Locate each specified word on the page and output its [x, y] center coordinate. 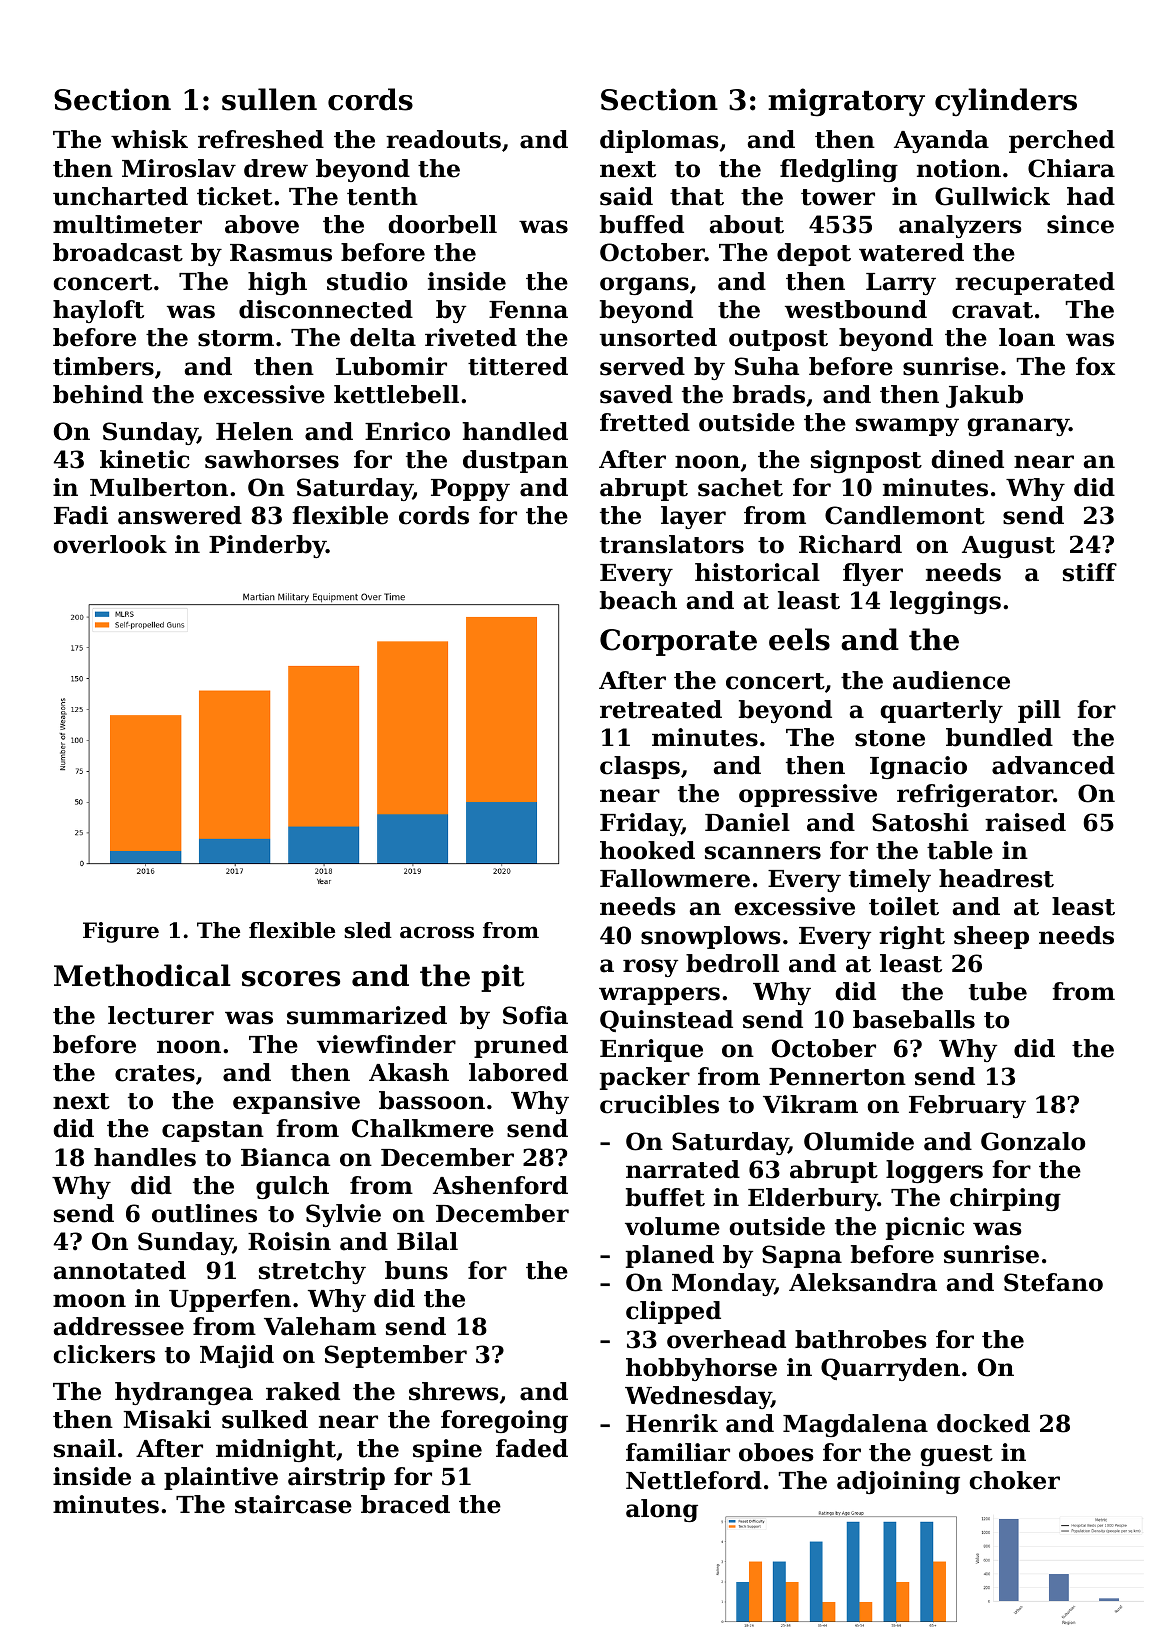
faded [532, 1448]
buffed [642, 224]
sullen [269, 99]
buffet [665, 1197]
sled [368, 930]
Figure [121, 932]
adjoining [898, 1482]
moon [89, 1301]
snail [85, 1448]
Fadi [81, 515]
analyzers [960, 226]
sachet [740, 487]
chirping [1005, 1199]
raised [1025, 822]
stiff [1090, 572]
